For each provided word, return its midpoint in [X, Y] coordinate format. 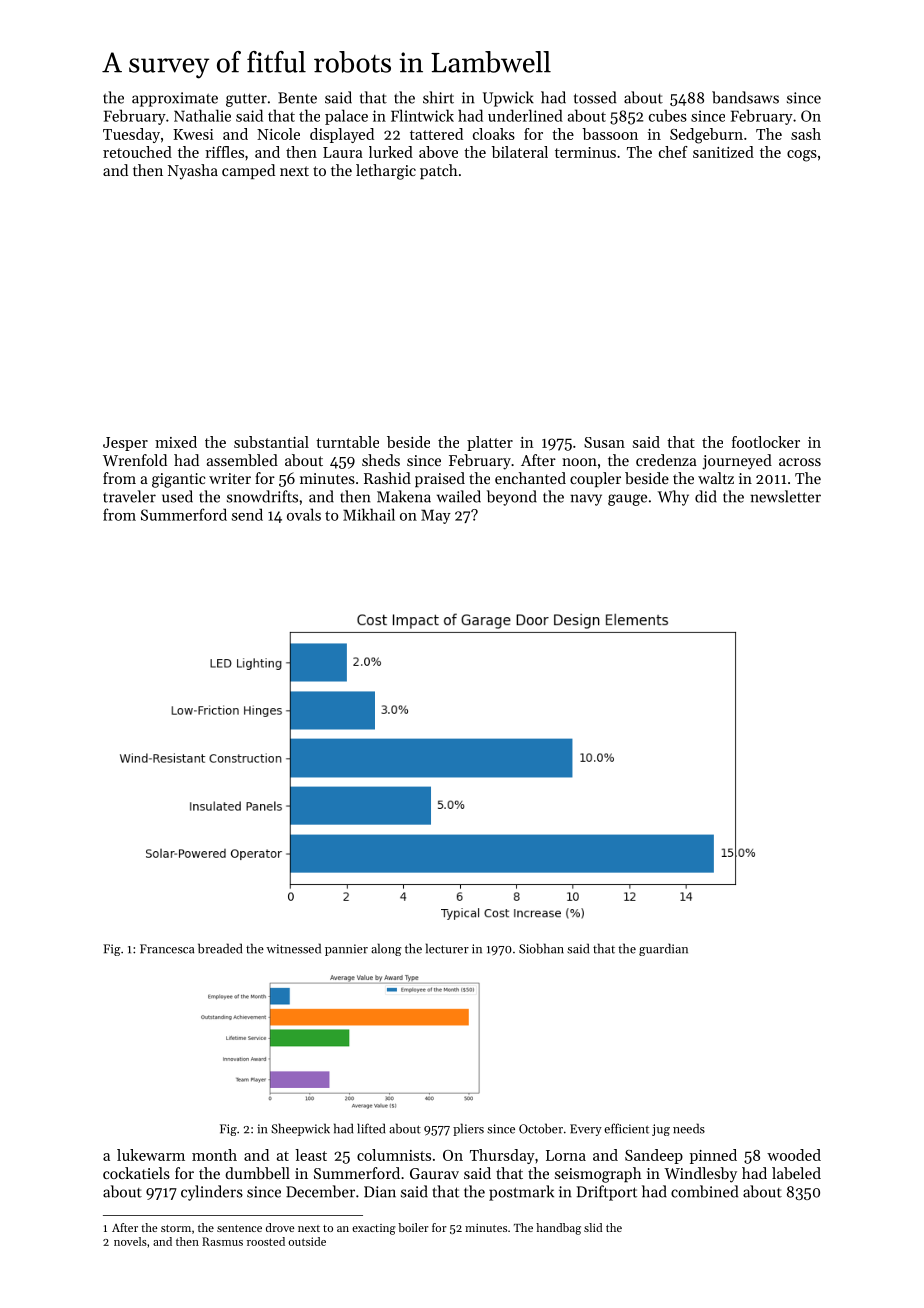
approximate [175, 99]
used [177, 496]
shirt [438, 97]
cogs [802, 156]
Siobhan [541, 948]
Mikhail [369, 514]
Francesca [167, 949]
